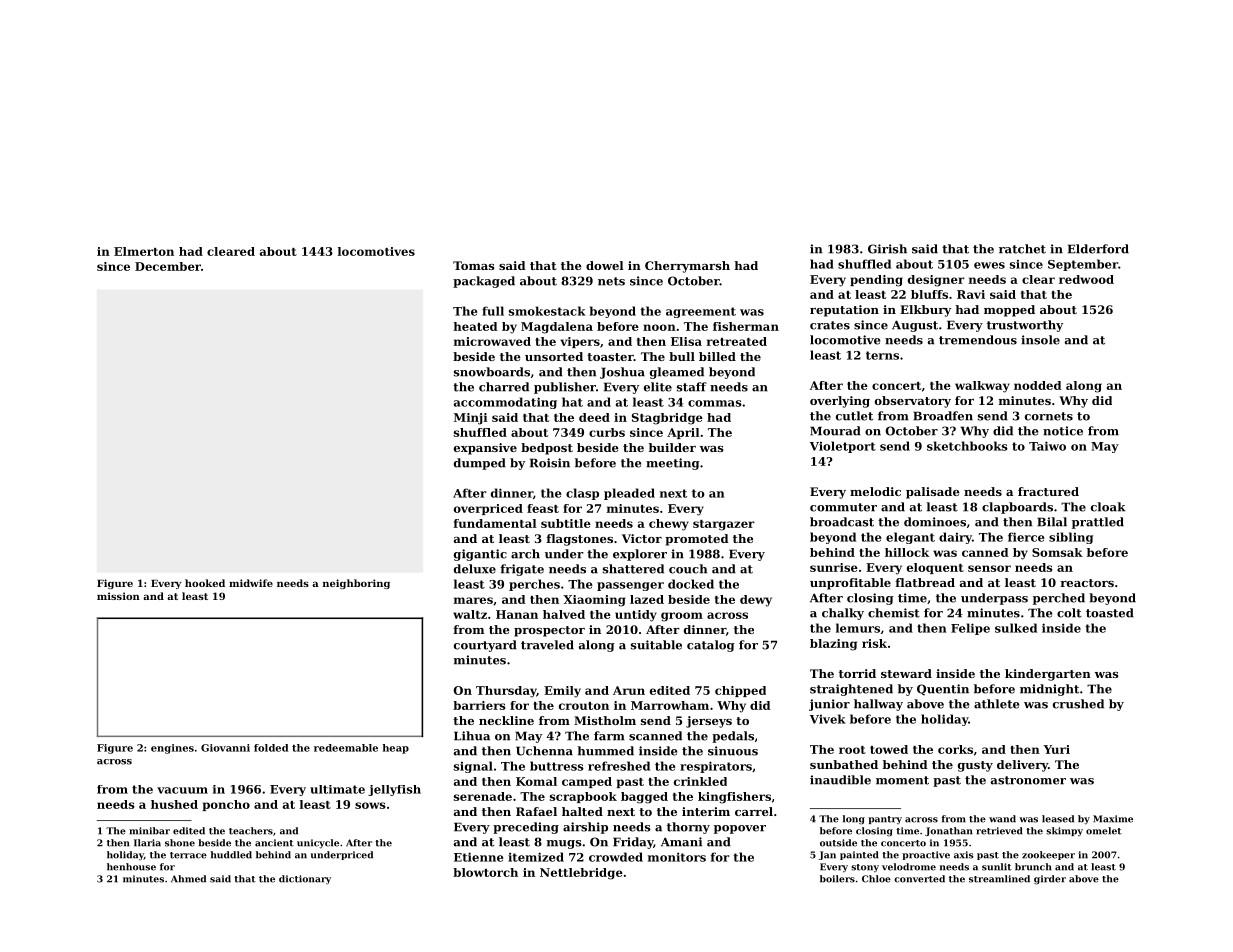  Describe the element at coordinates (305, 879) in the screenshot. I see `dictionary` at that location.
